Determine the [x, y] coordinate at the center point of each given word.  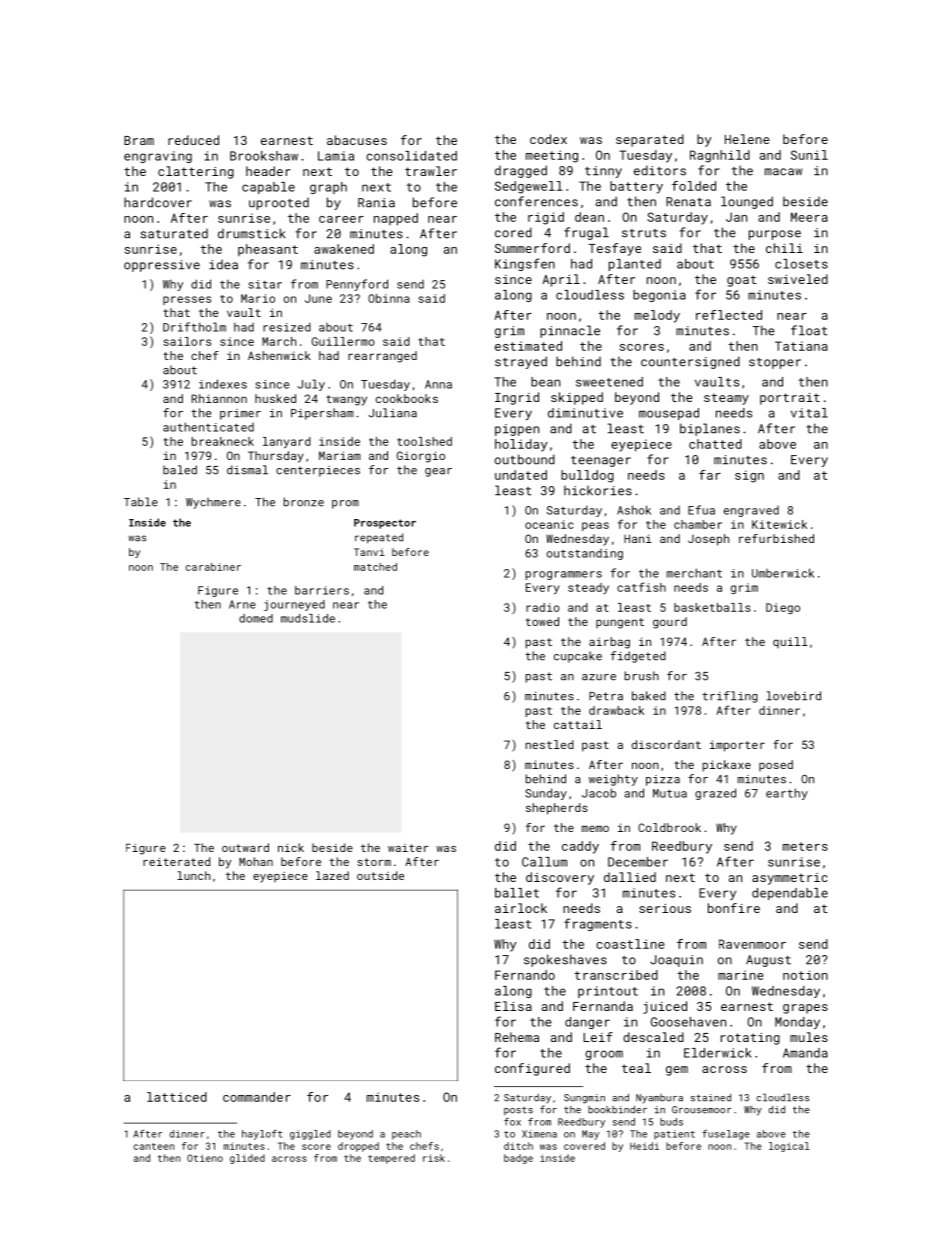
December [638, 862]
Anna [438, 384]
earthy [787, 794]
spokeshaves [565, 960]
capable [268, 188]
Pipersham [322, 414]
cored [513, 232]
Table [141, 502]
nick [291, 847]
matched [375, 567]
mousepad [669, 414]
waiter [408, 848]
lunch [194, 875]
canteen [153, 1146]
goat [742, 281]
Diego [783, 608]
